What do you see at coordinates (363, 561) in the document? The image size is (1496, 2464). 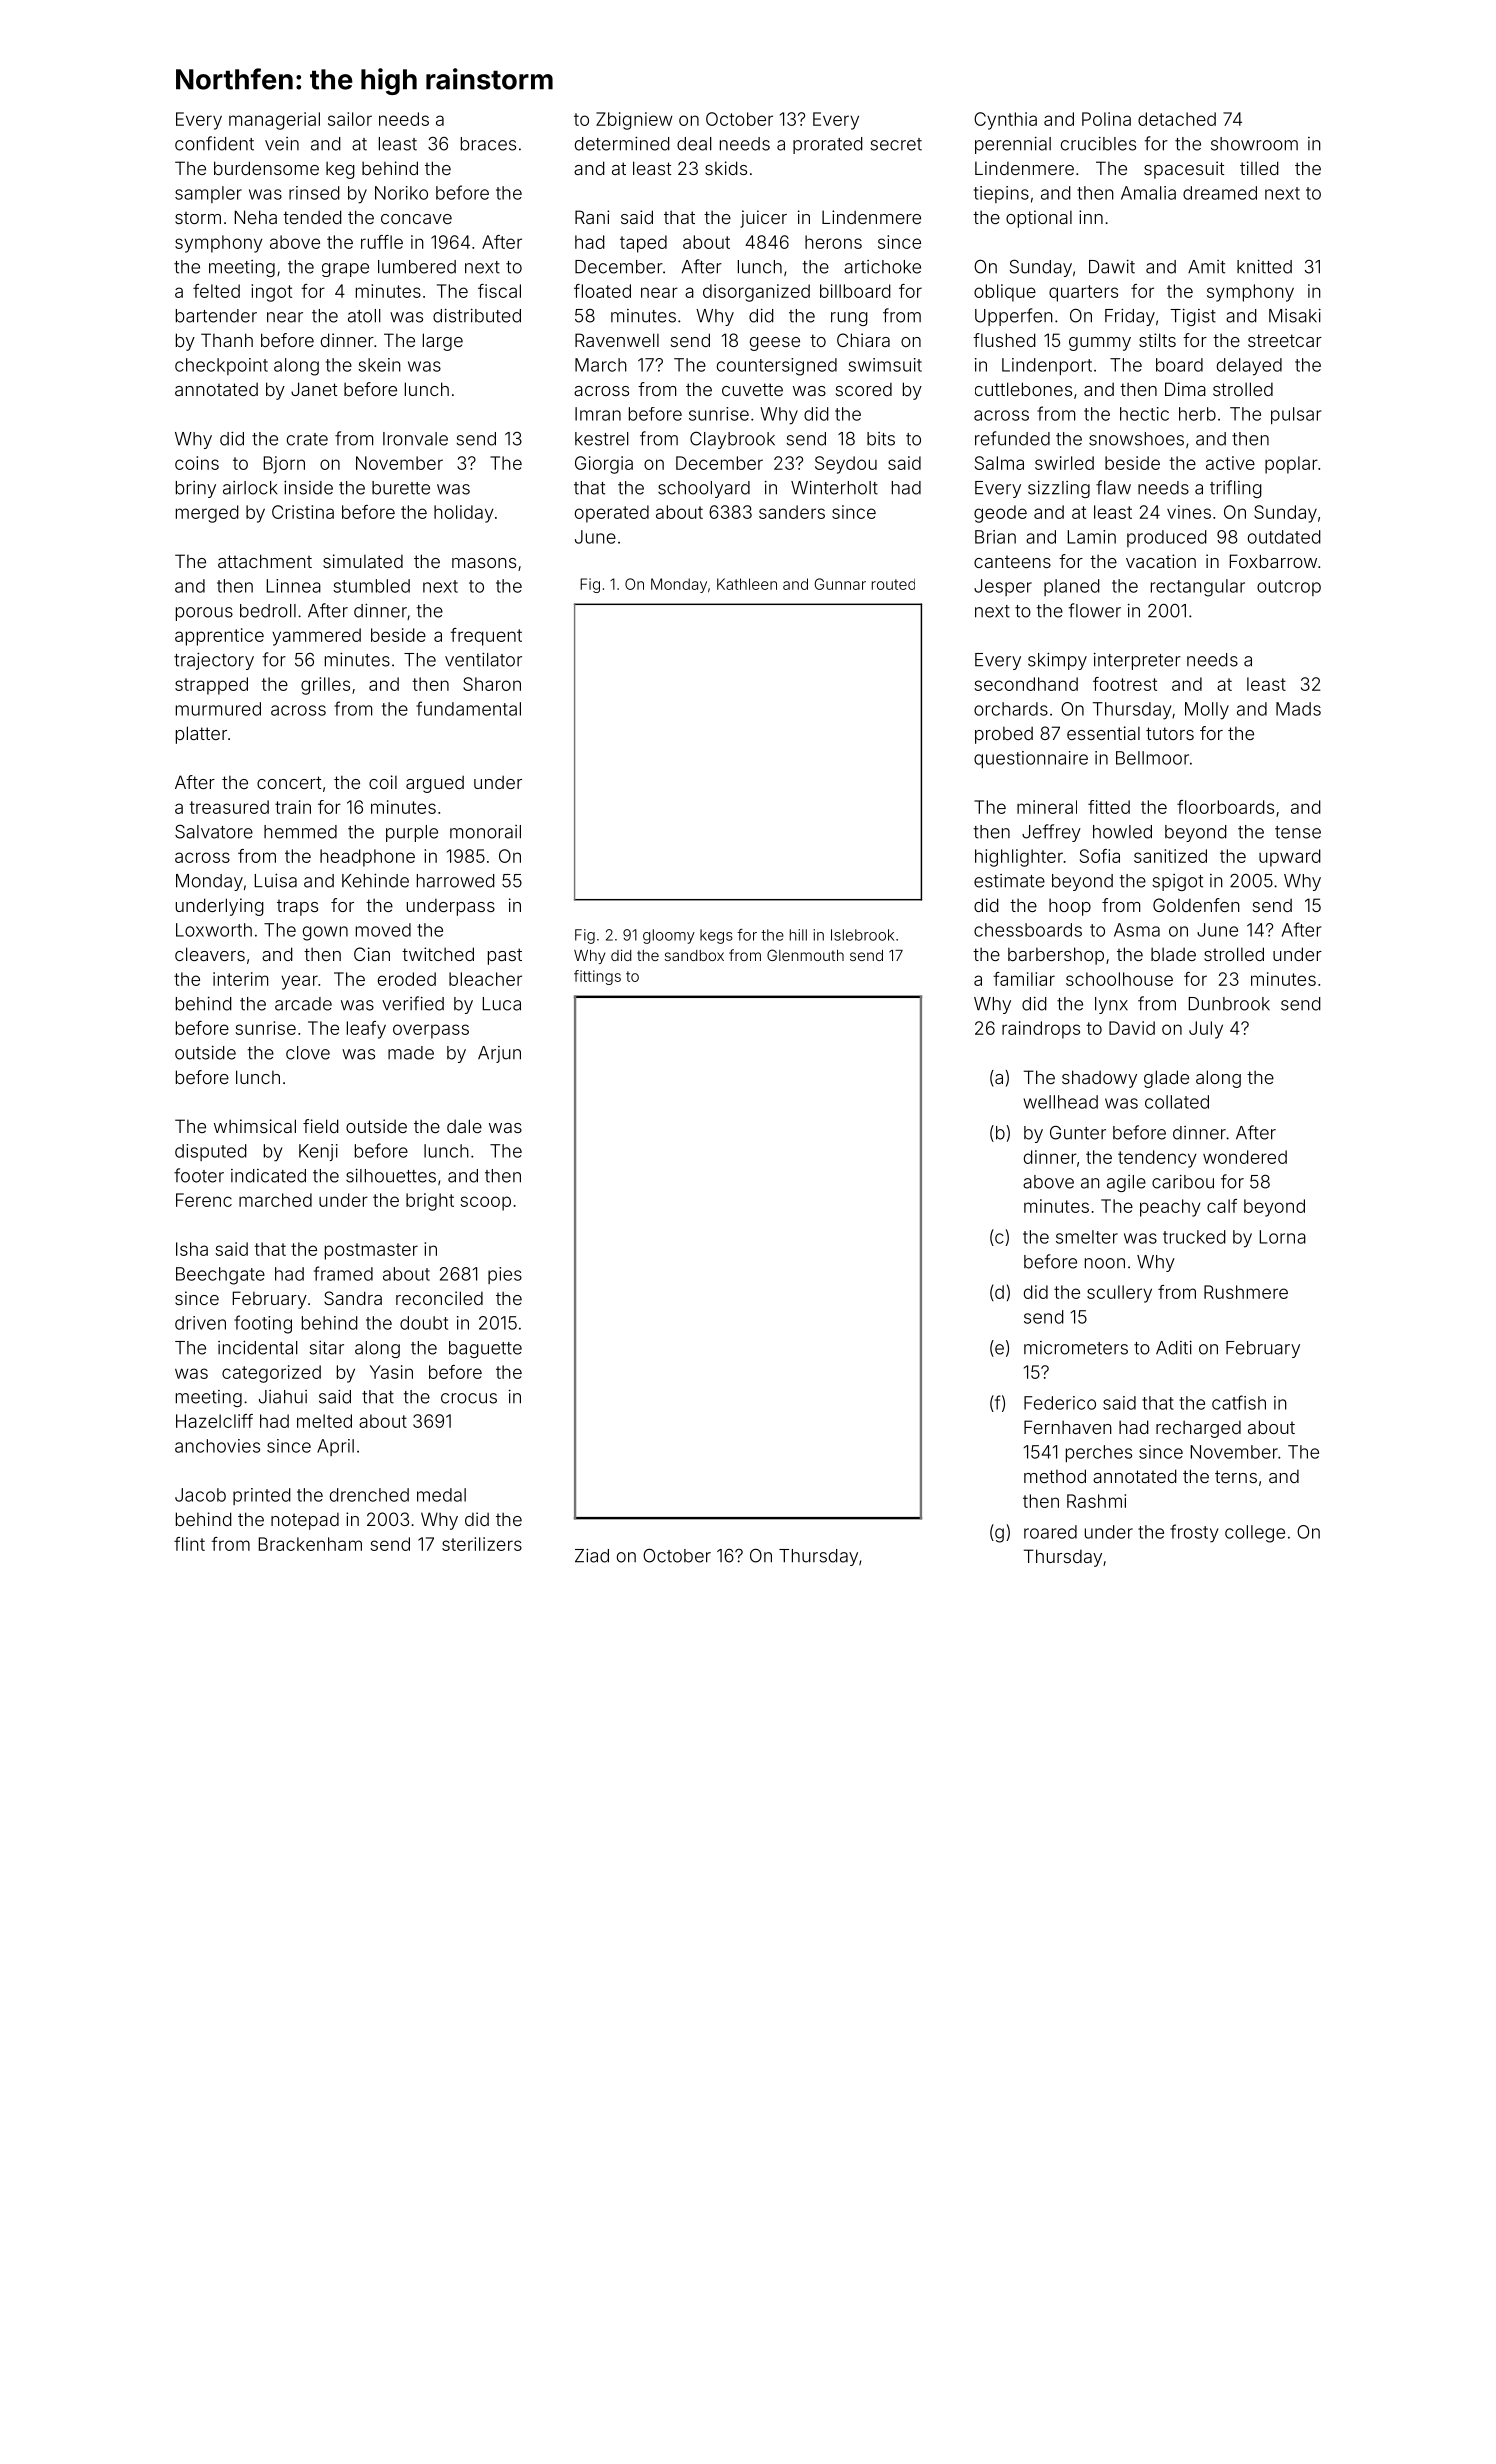 I see `simulated` at bounding box center [363, 561].
